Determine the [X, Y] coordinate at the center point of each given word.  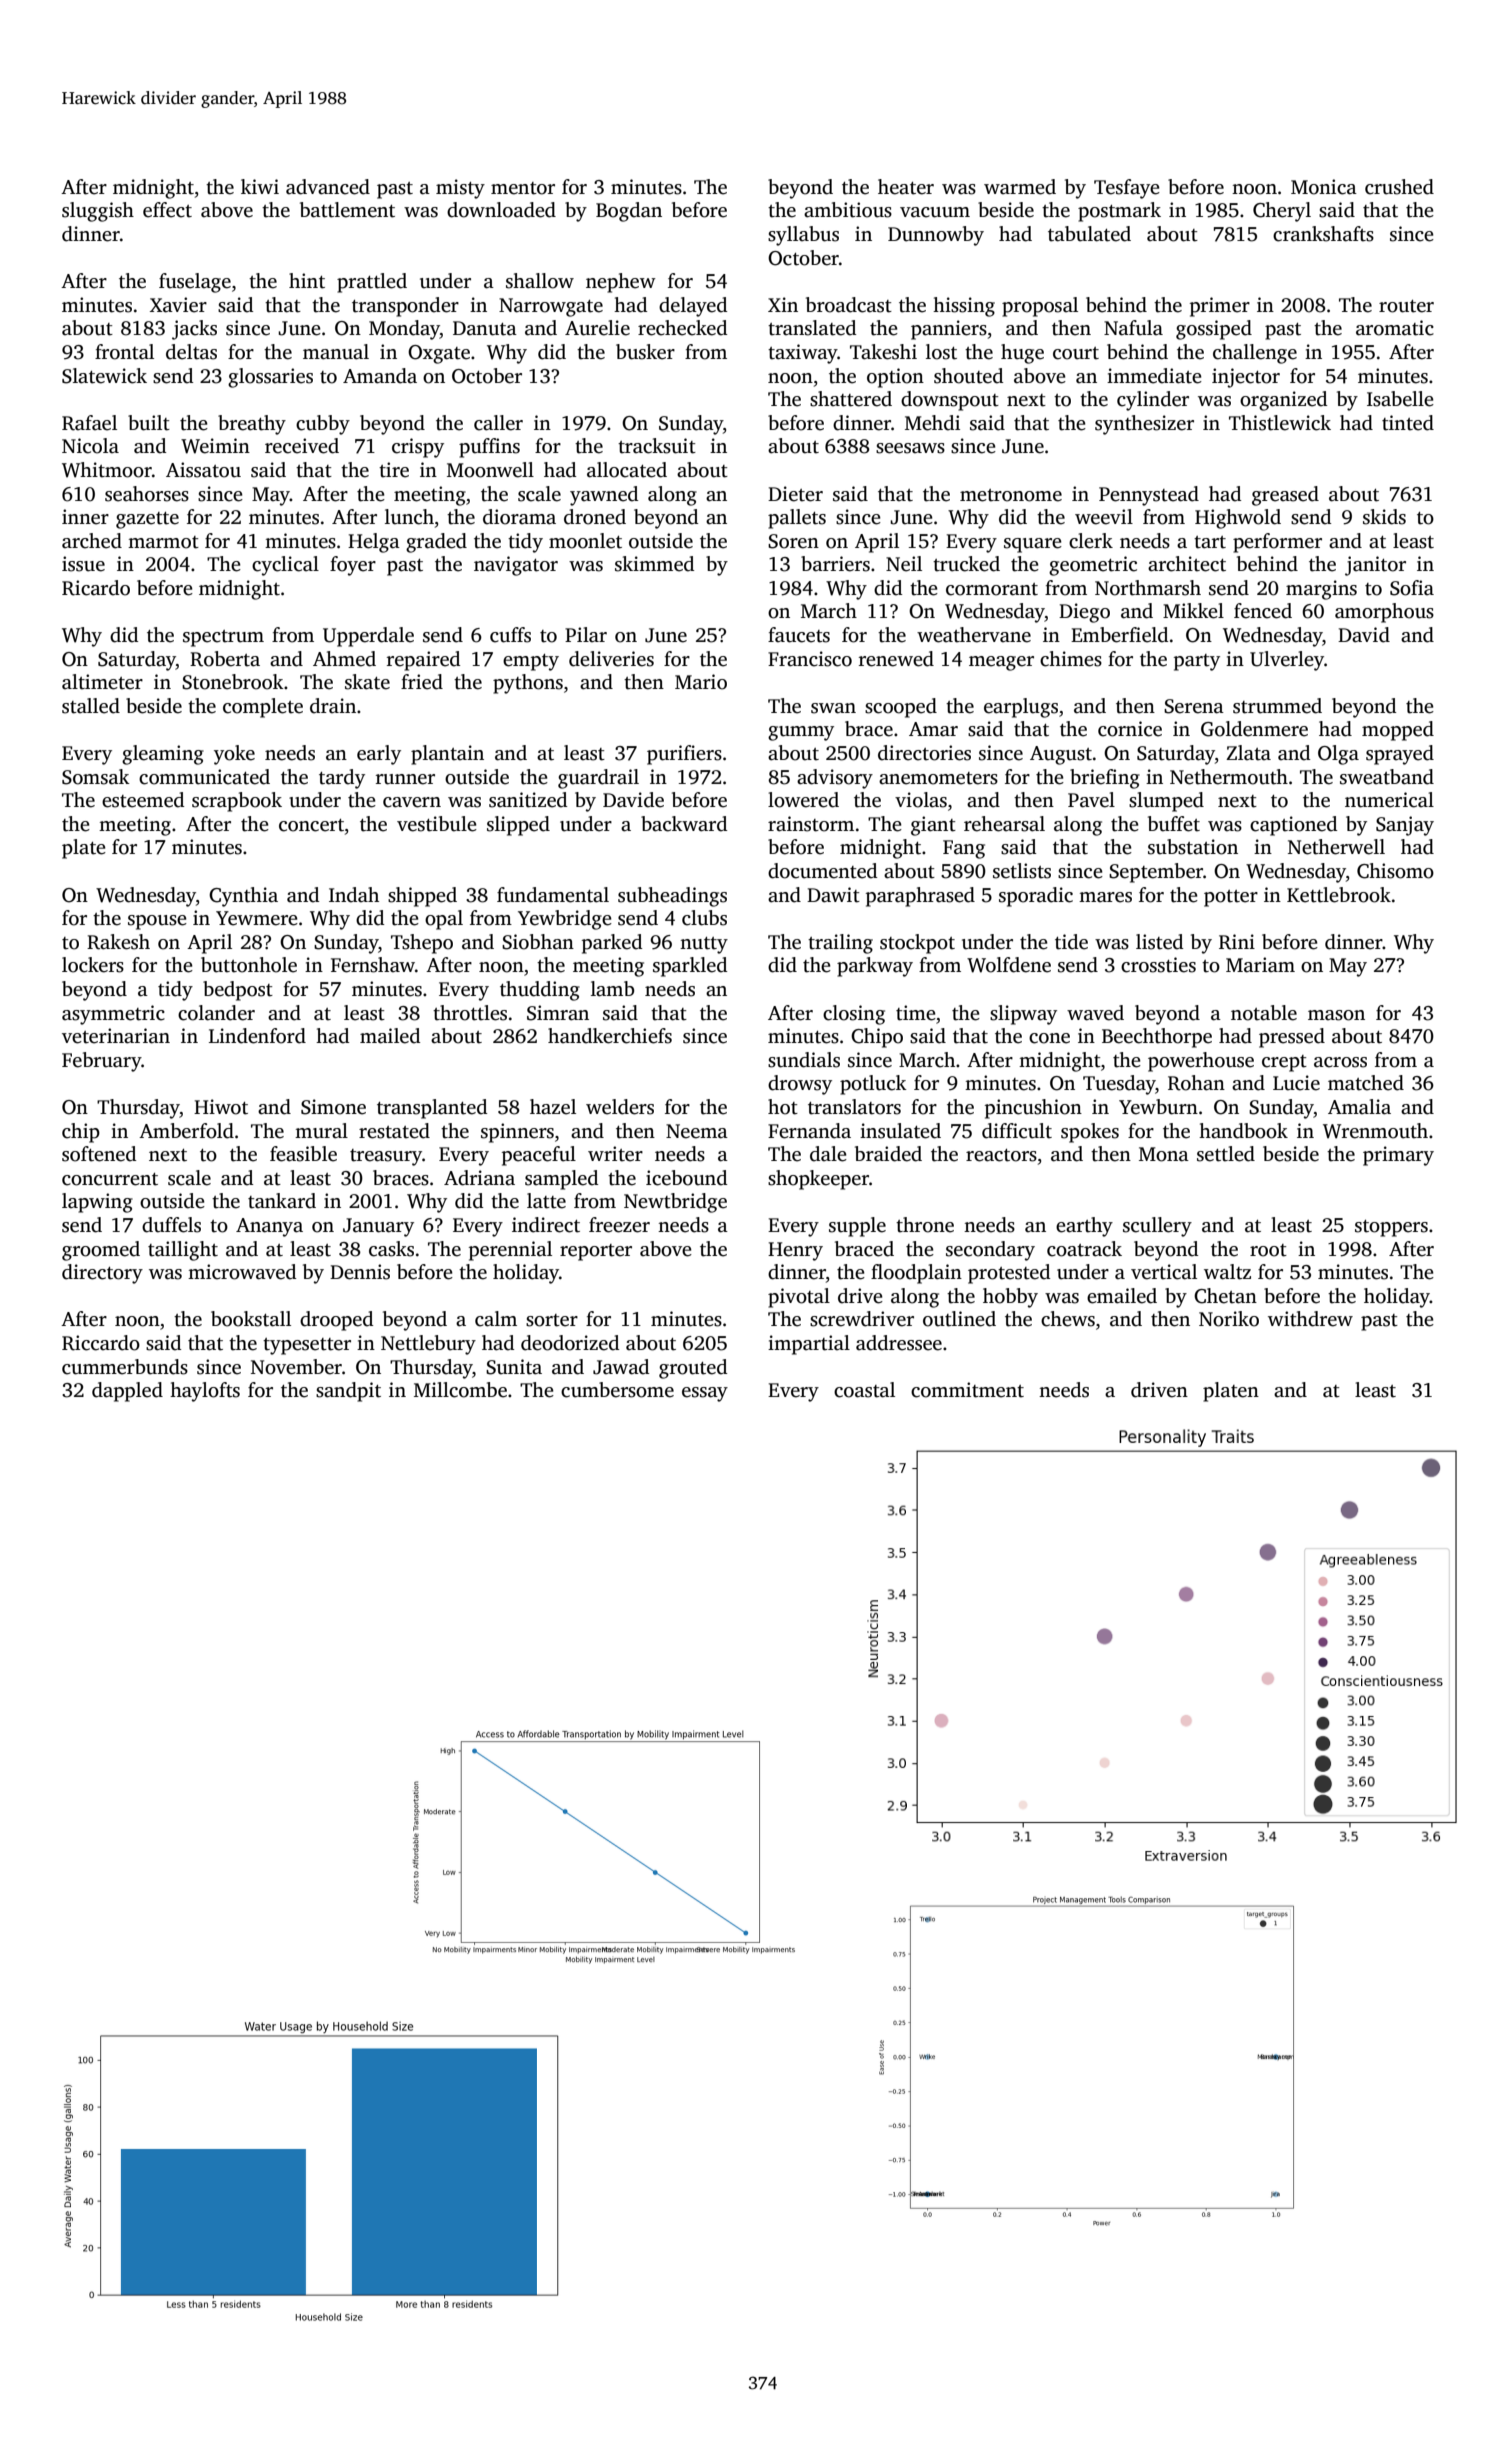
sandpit [348, 1392]
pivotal [799, 1298]
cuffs [510, 635]
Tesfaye [1127, 189]
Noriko [1229, 1319]
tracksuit [657, 446]
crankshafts [1323, 234]
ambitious [848, 210]
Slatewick [104, 376]
